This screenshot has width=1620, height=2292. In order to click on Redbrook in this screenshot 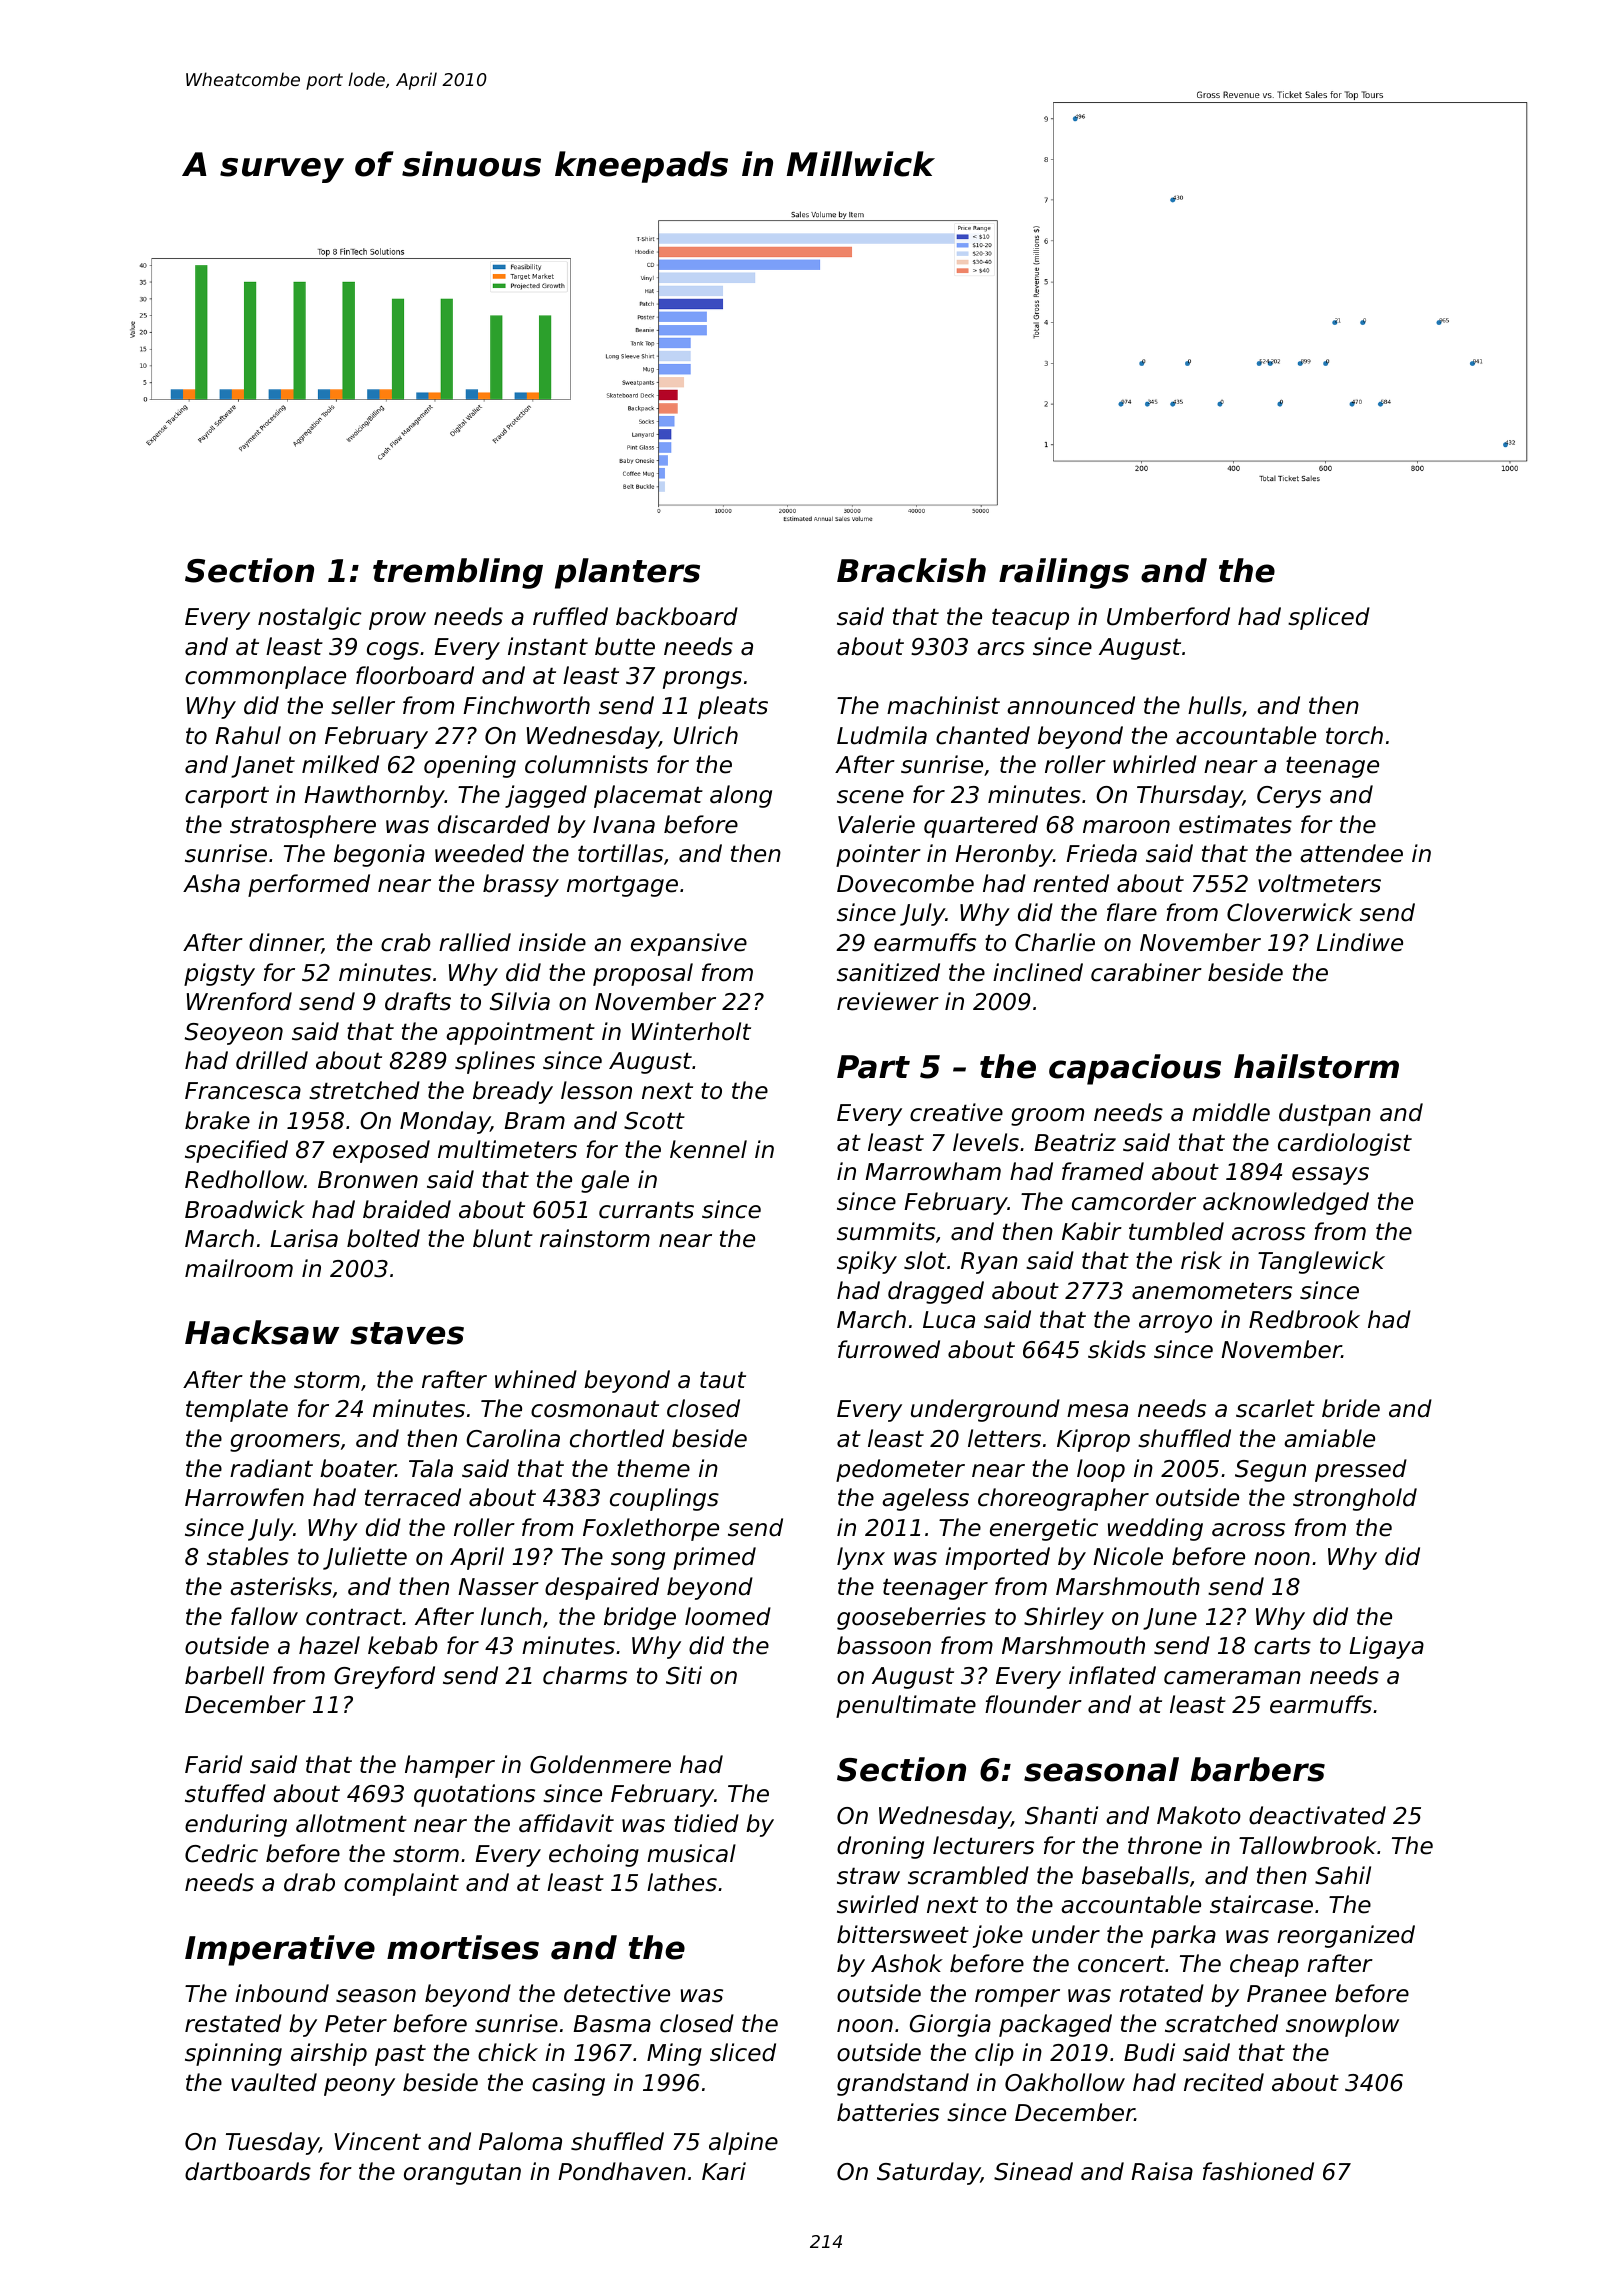, I will do `click(1304, 1319)`.
